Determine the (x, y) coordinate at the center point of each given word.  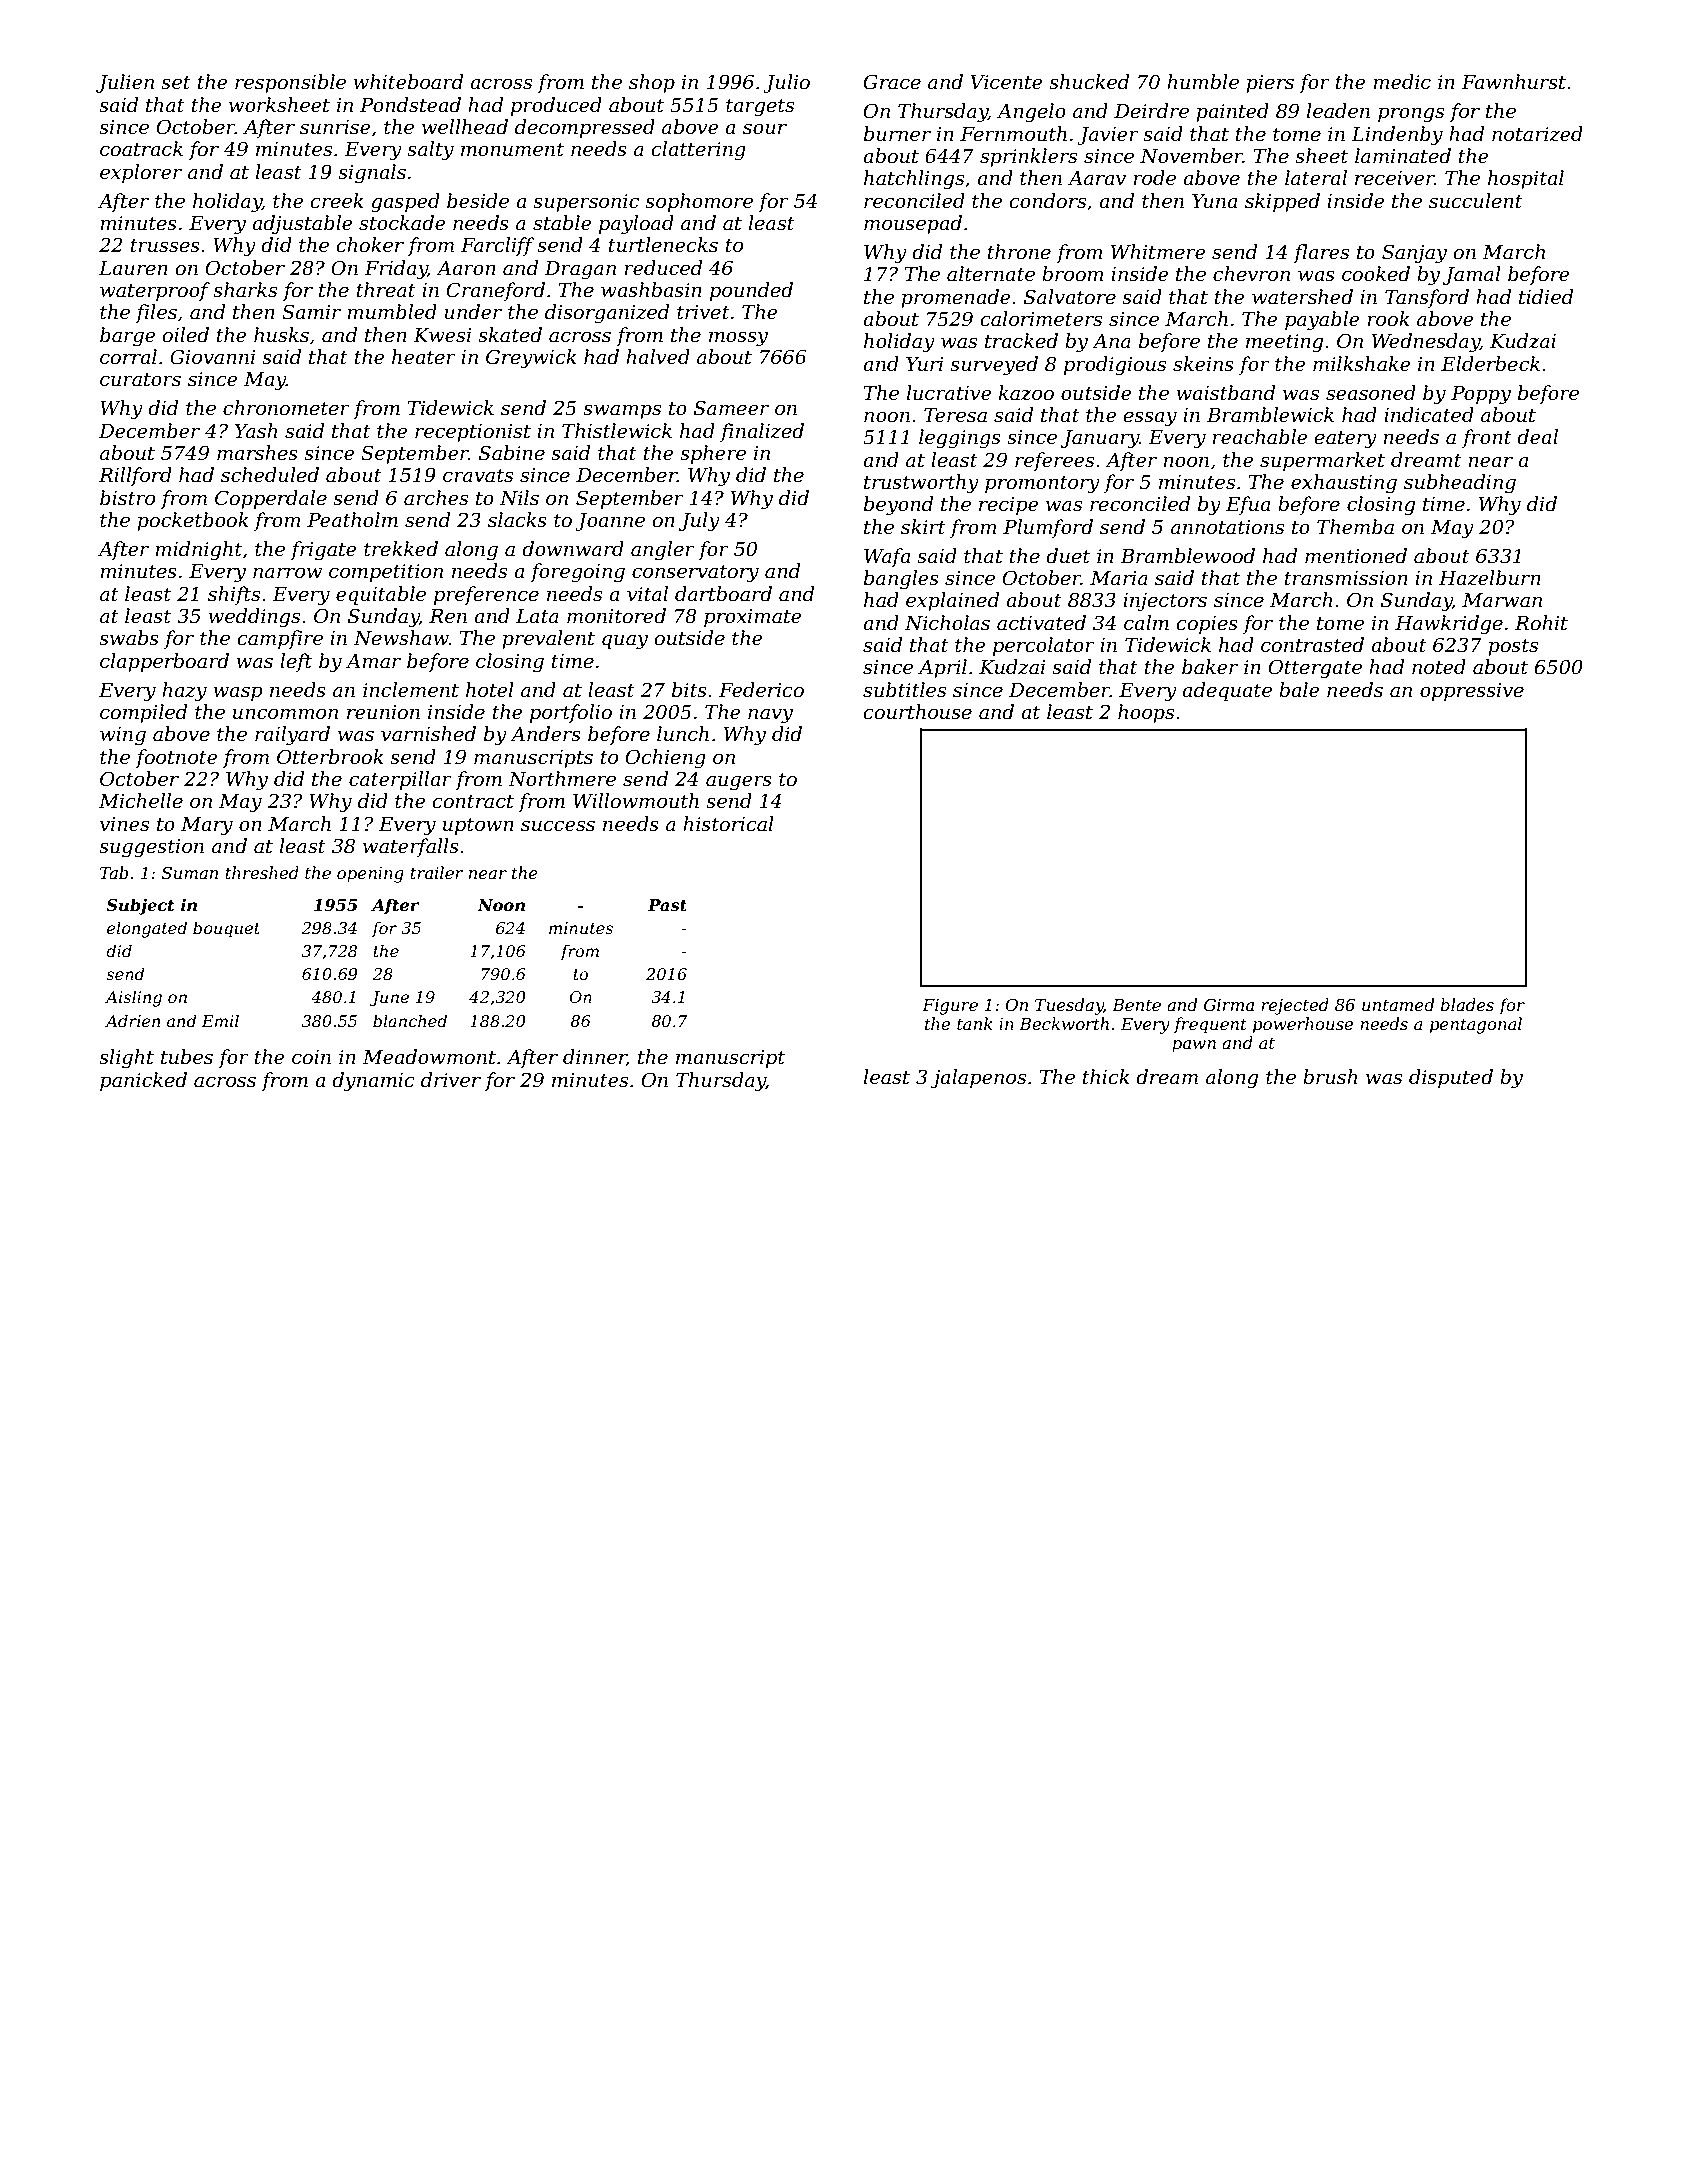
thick (1105, 1077)
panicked (143, 1081)
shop (652, 83)
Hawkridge (1449, 625)
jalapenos (978, 1079)
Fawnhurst (1513, 82)
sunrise (335, 127)
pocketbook (192, 521)
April (942, 668)
